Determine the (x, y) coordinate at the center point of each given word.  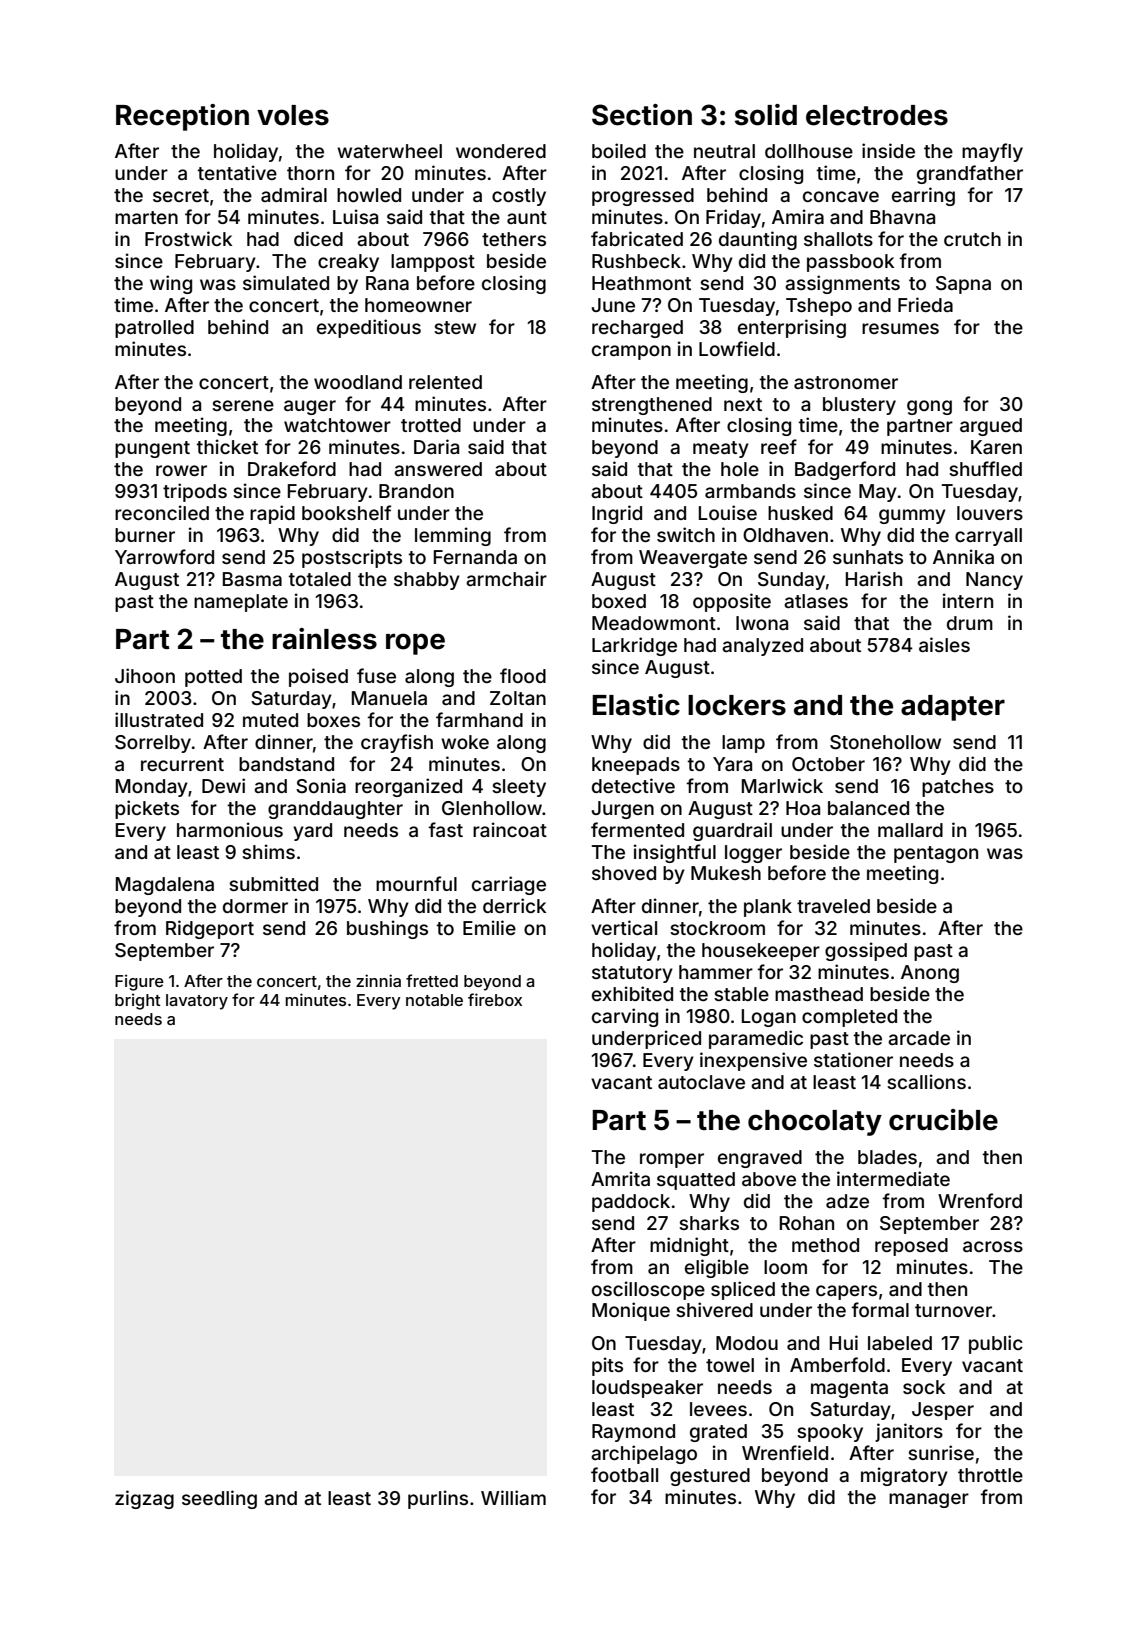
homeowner (418, 305)
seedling (219, 1499)
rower (181, 470)
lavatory (197, 1002)
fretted (432, 980)
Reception (182, 117)
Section (642, 115)
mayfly (992, 152)
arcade (919, 1038)
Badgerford (845, 470)
